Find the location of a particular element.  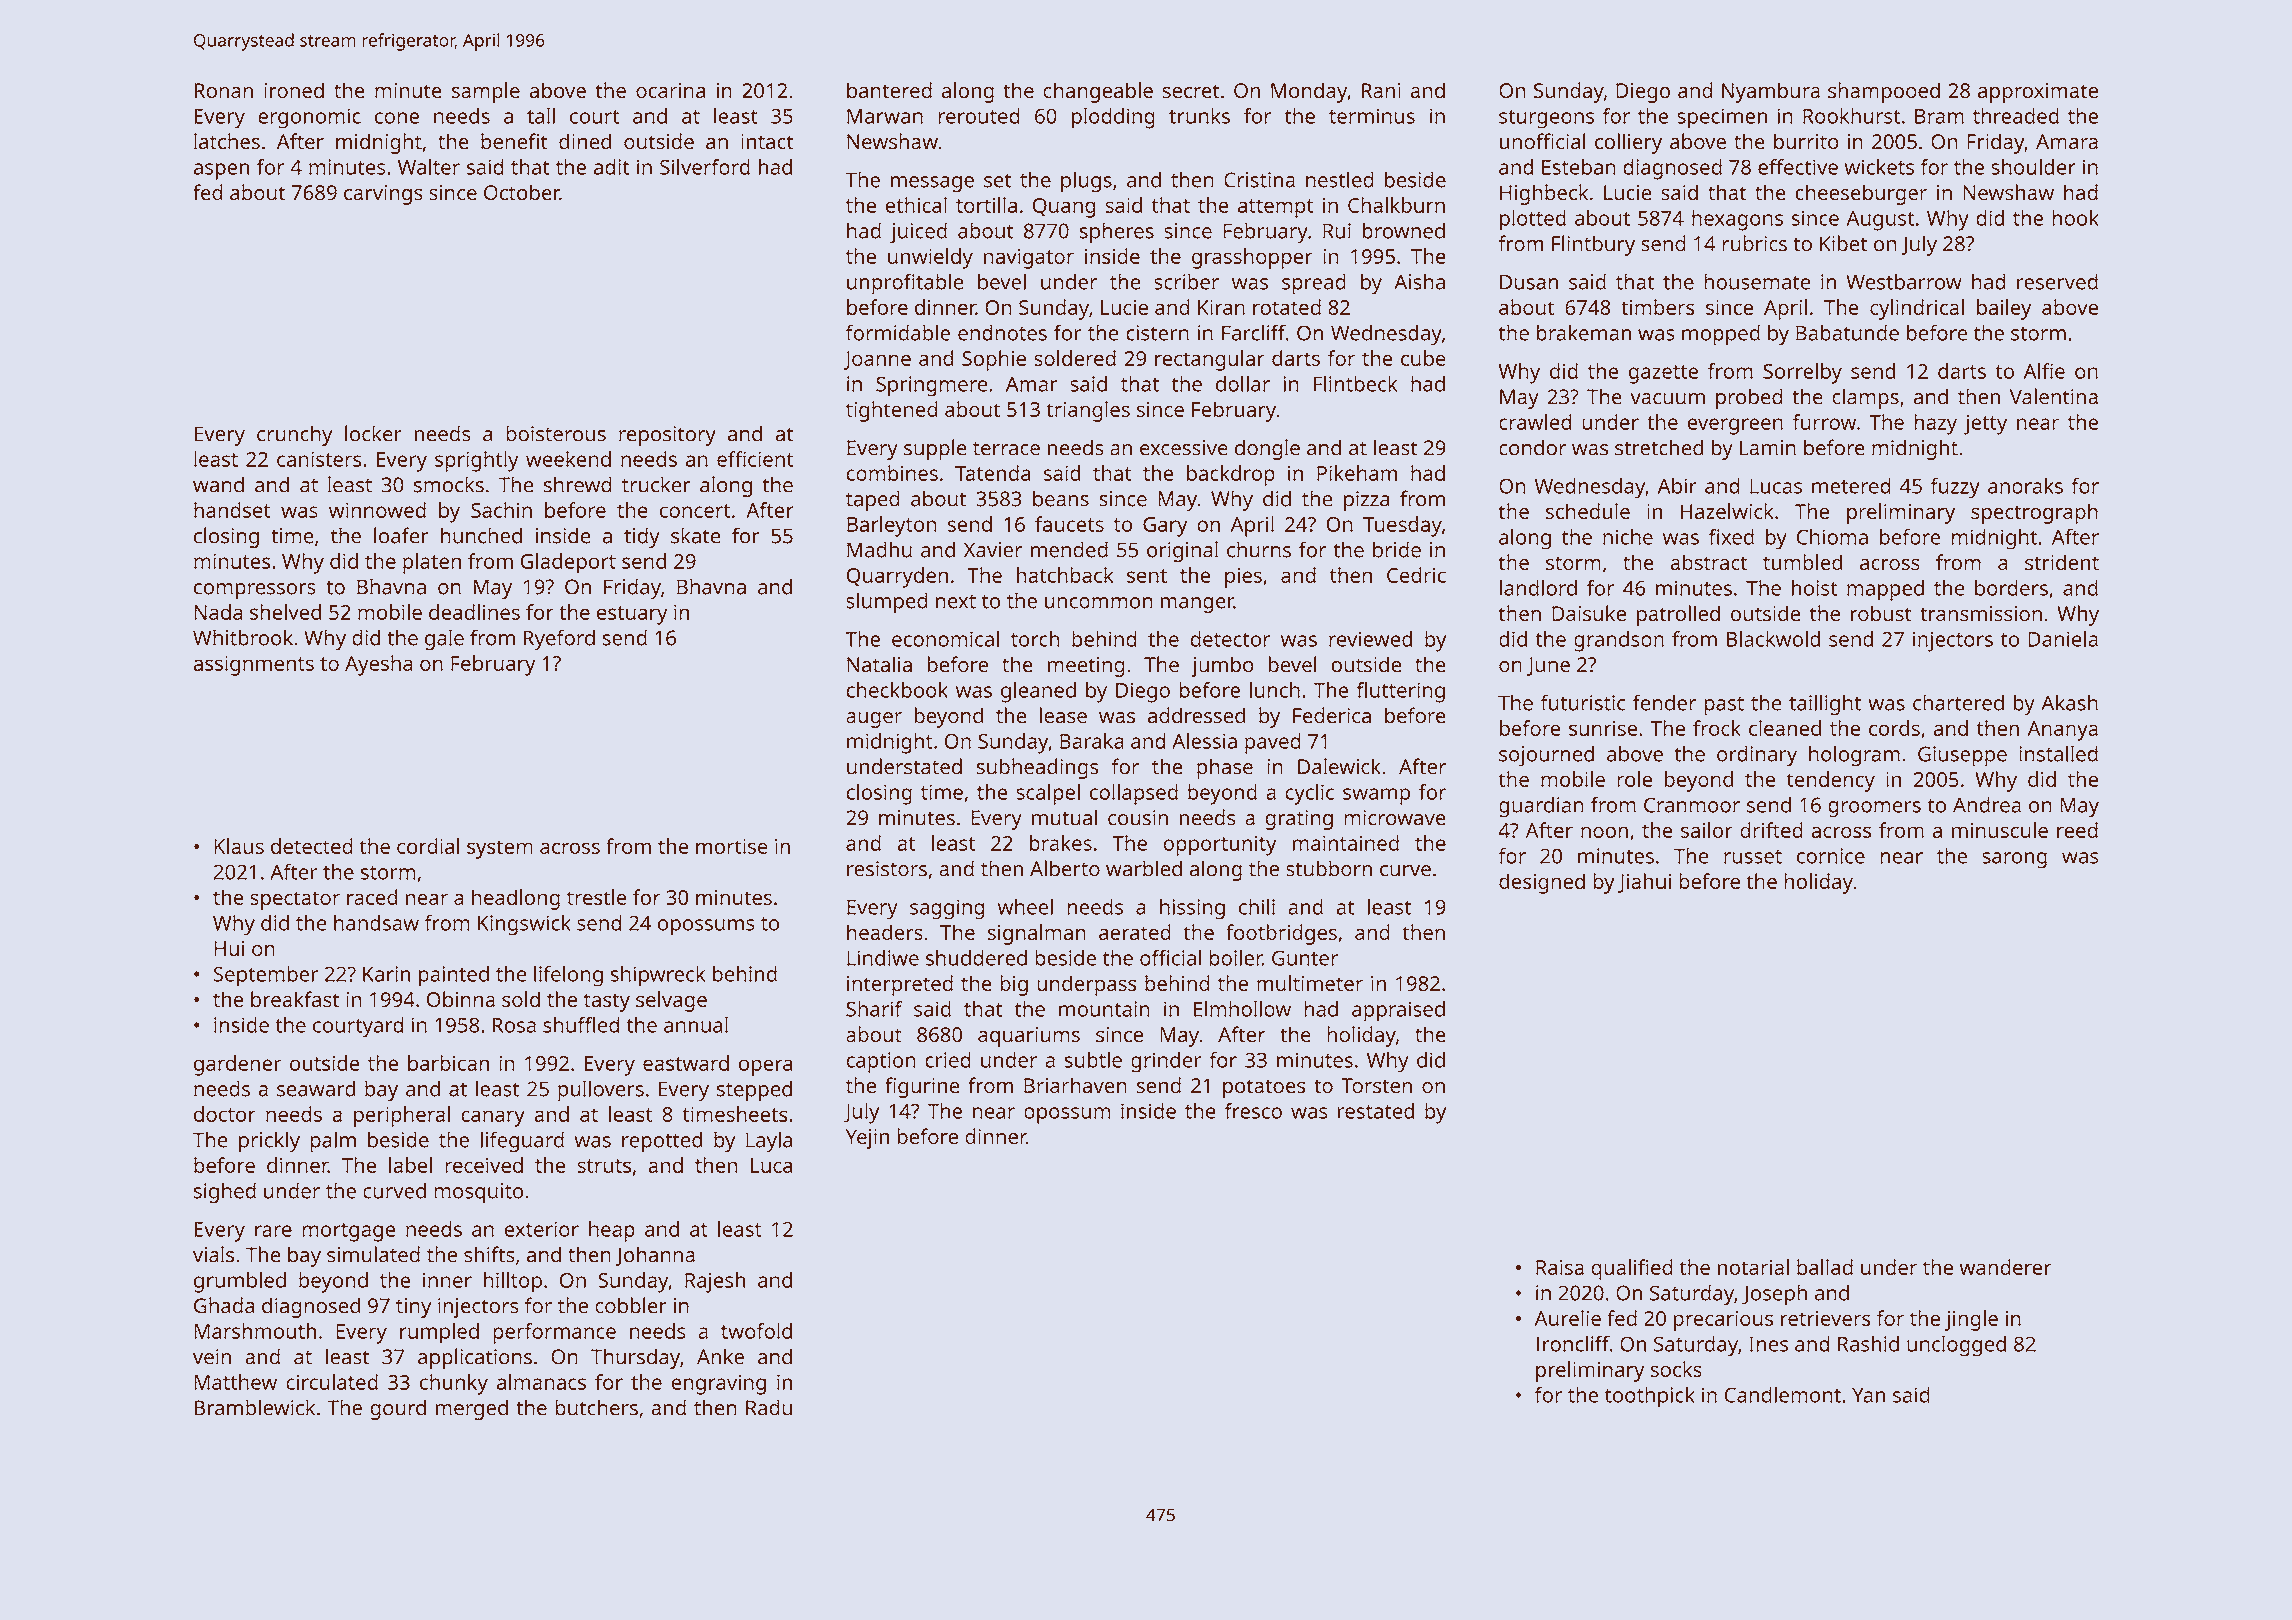

Monday is located at coordinates (1309, 92).
